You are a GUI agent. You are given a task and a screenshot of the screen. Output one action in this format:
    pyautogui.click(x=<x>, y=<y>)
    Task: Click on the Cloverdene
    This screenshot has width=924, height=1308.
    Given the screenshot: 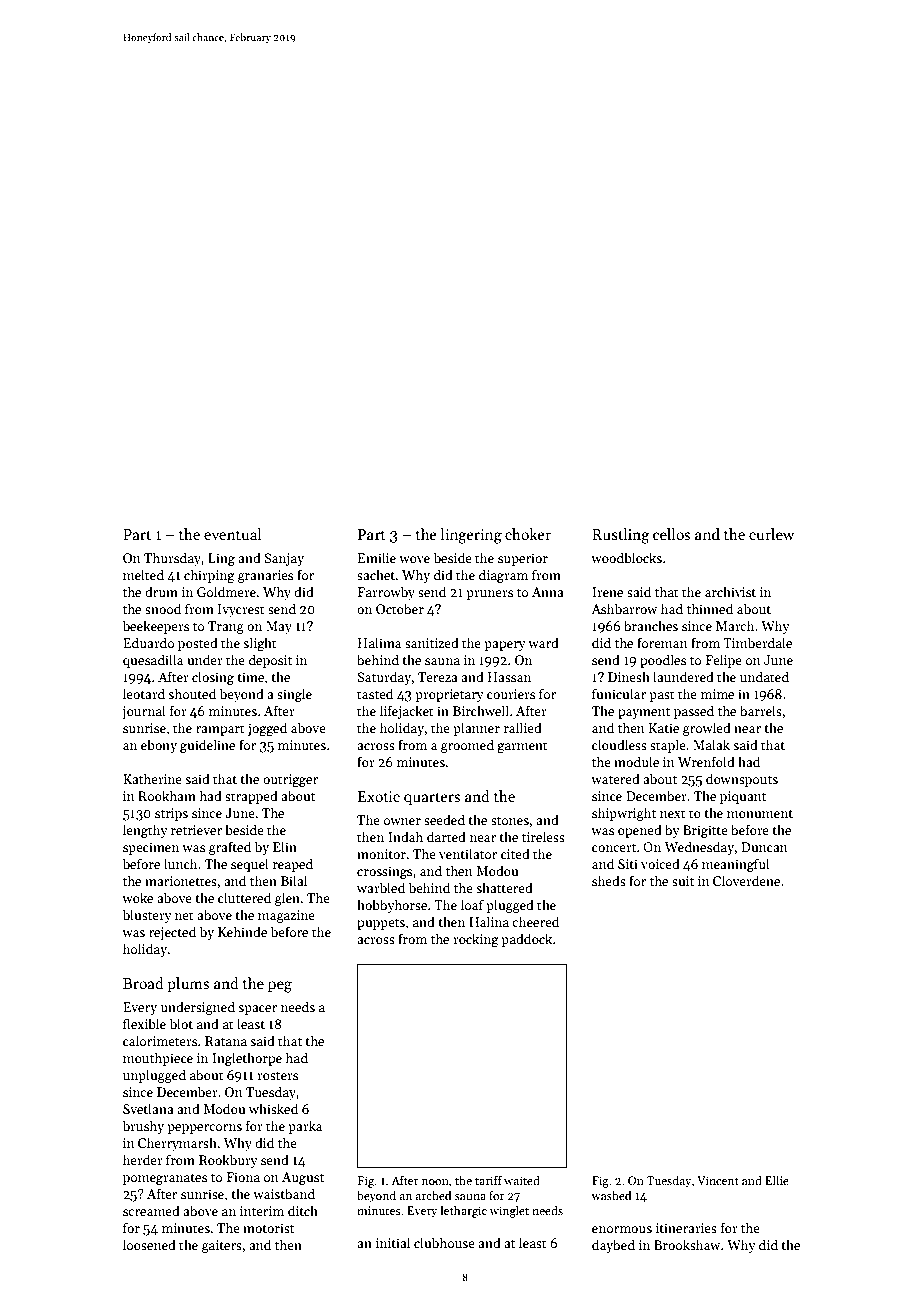 What is the action you would take?
    pyautogui.click(x=746, y=880)
